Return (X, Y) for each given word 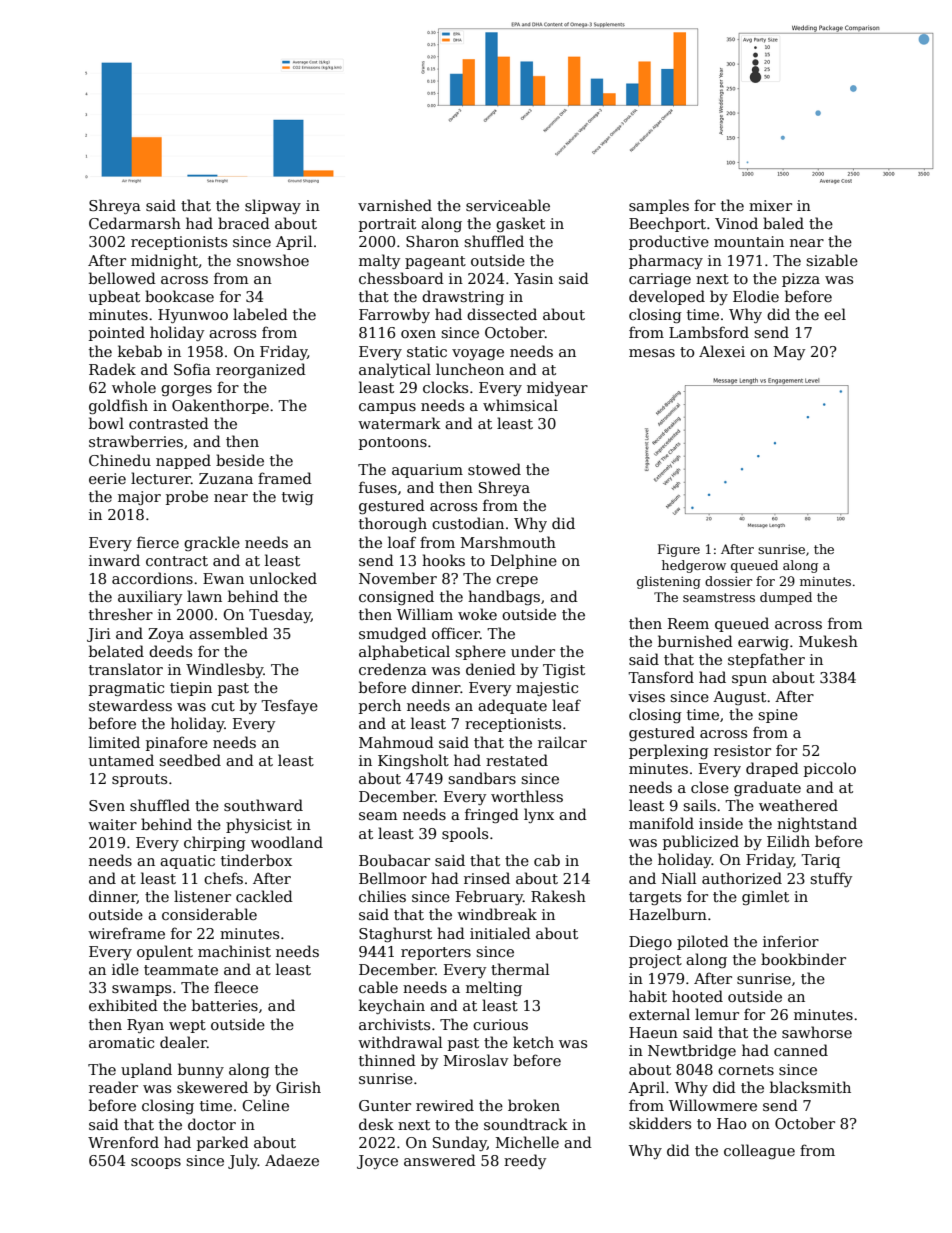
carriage (660, 280)
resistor (742, 750)
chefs (223, 878)
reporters (436, 953)
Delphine (524, 561)
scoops (156, 1163)
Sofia (192, 369)
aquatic (187, 862)
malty (379, 261)
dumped (786, 598)
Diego (650, 943)
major (139, 498)
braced (244, 223)
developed (667, 297)
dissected (502, 314)
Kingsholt (413, 761)
